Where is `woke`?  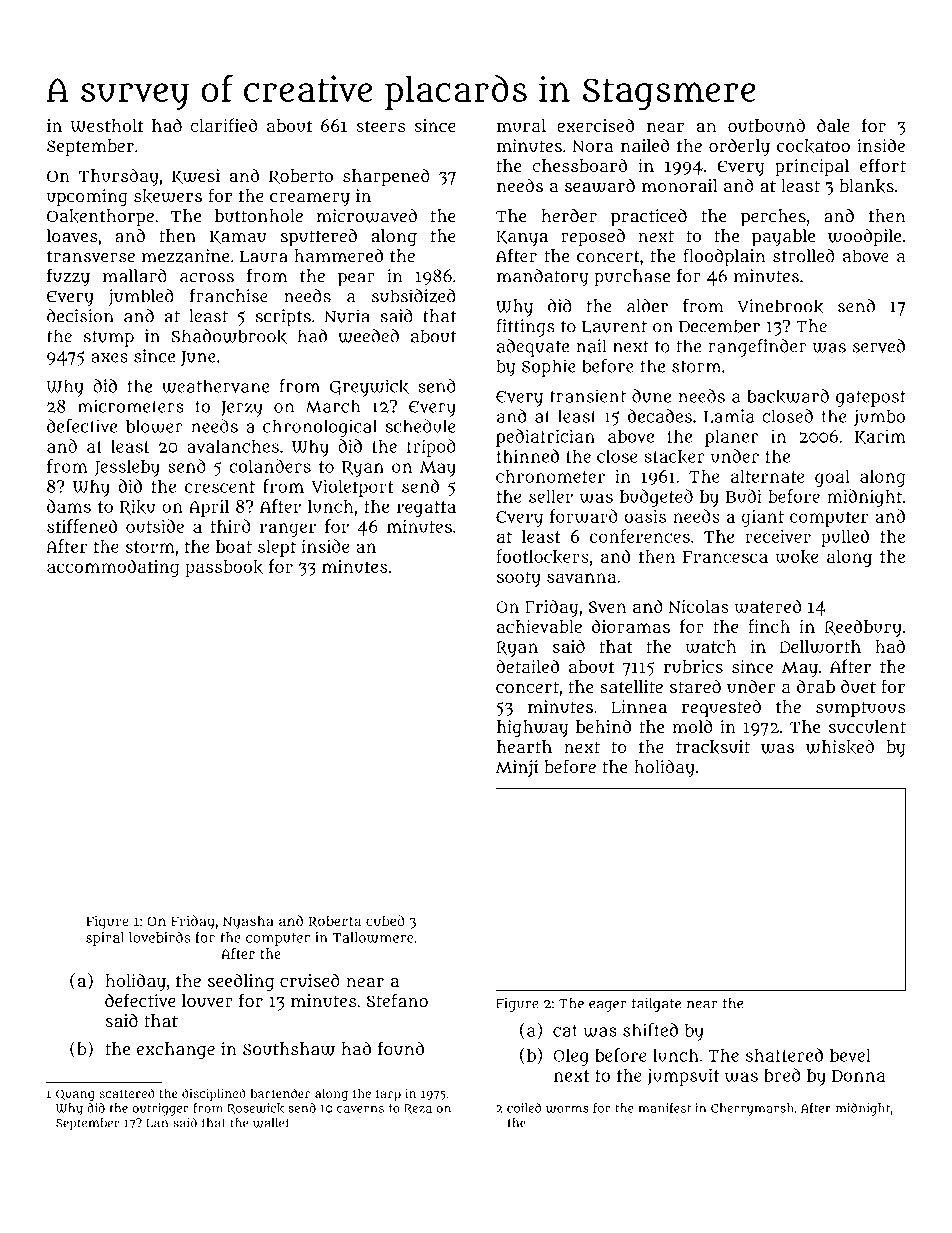 woke is located at coordinates (797, 557).
